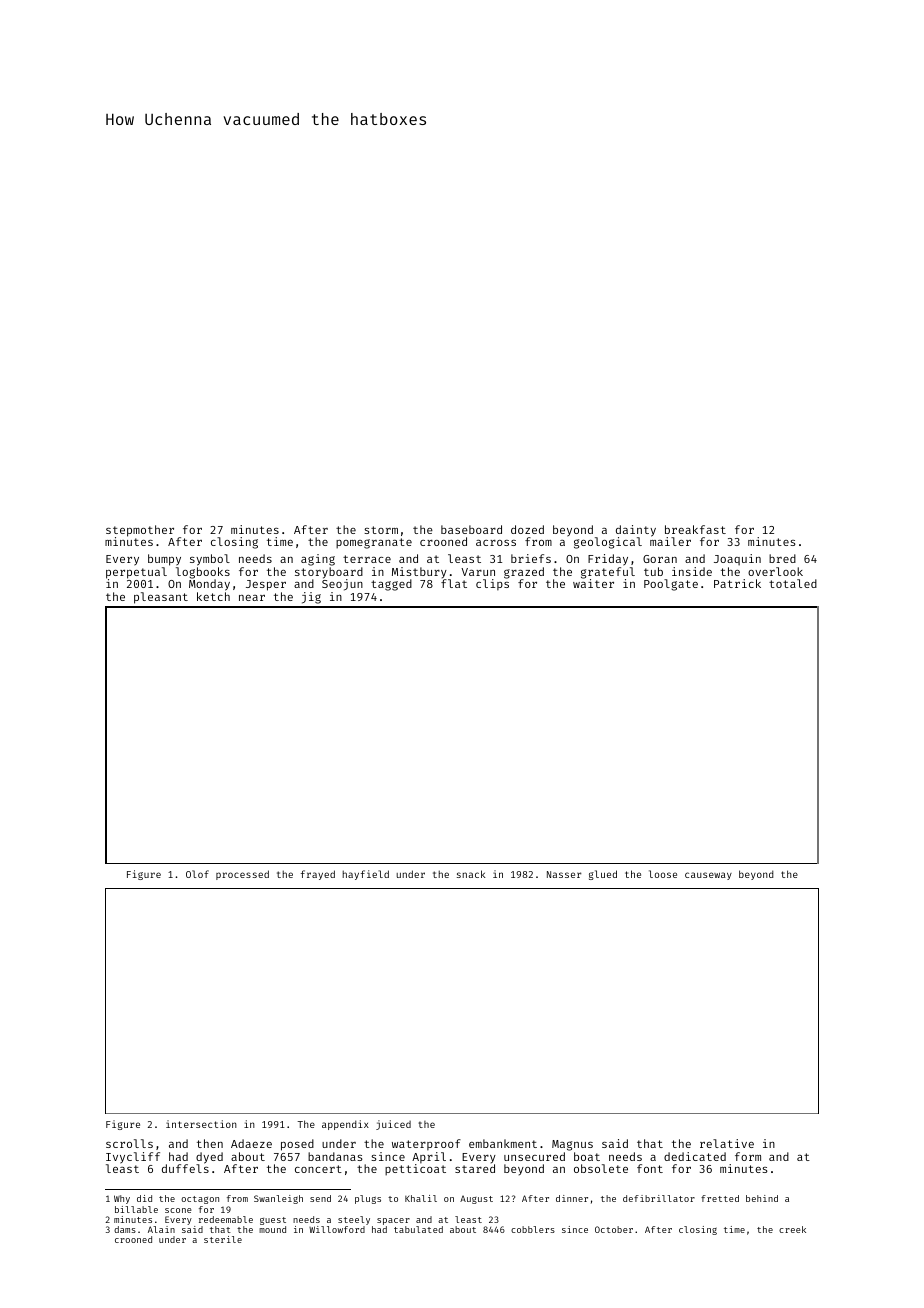 Image resolution: width=924 pixels, height=1308 pixels. What do you see at coordinates (727, 1143) in the screenshot?
I see `relative` at bounding box center [727, 1143].
